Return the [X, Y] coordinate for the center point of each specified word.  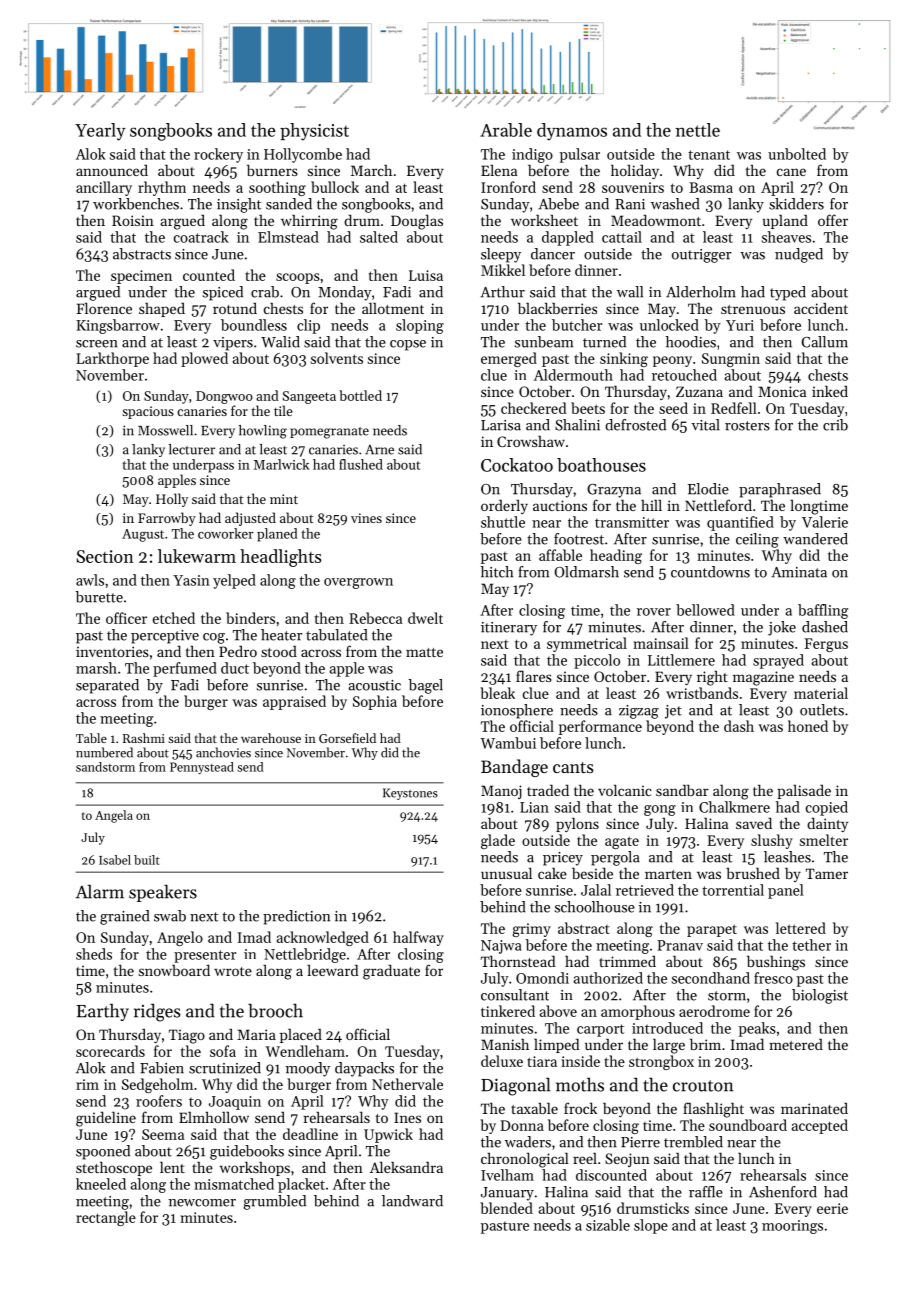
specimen [141, 277]
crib [835, 425]
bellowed [705, 610]
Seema [163, 1134]
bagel [425, 686]
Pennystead [202, 768]
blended [506, 1208]
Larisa [501, 425]
